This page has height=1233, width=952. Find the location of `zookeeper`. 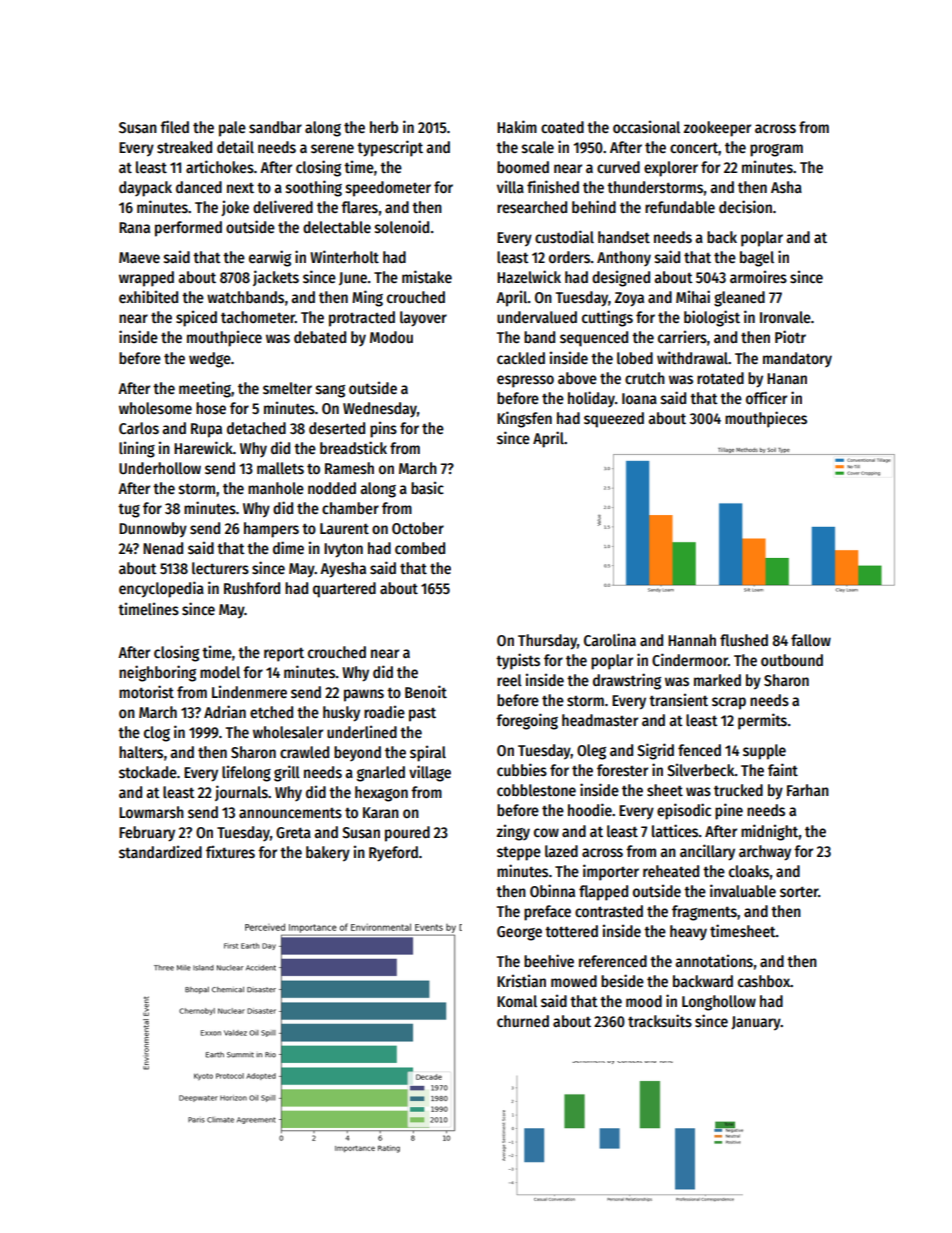

zookeeper is located at coordinates (717, 129).
